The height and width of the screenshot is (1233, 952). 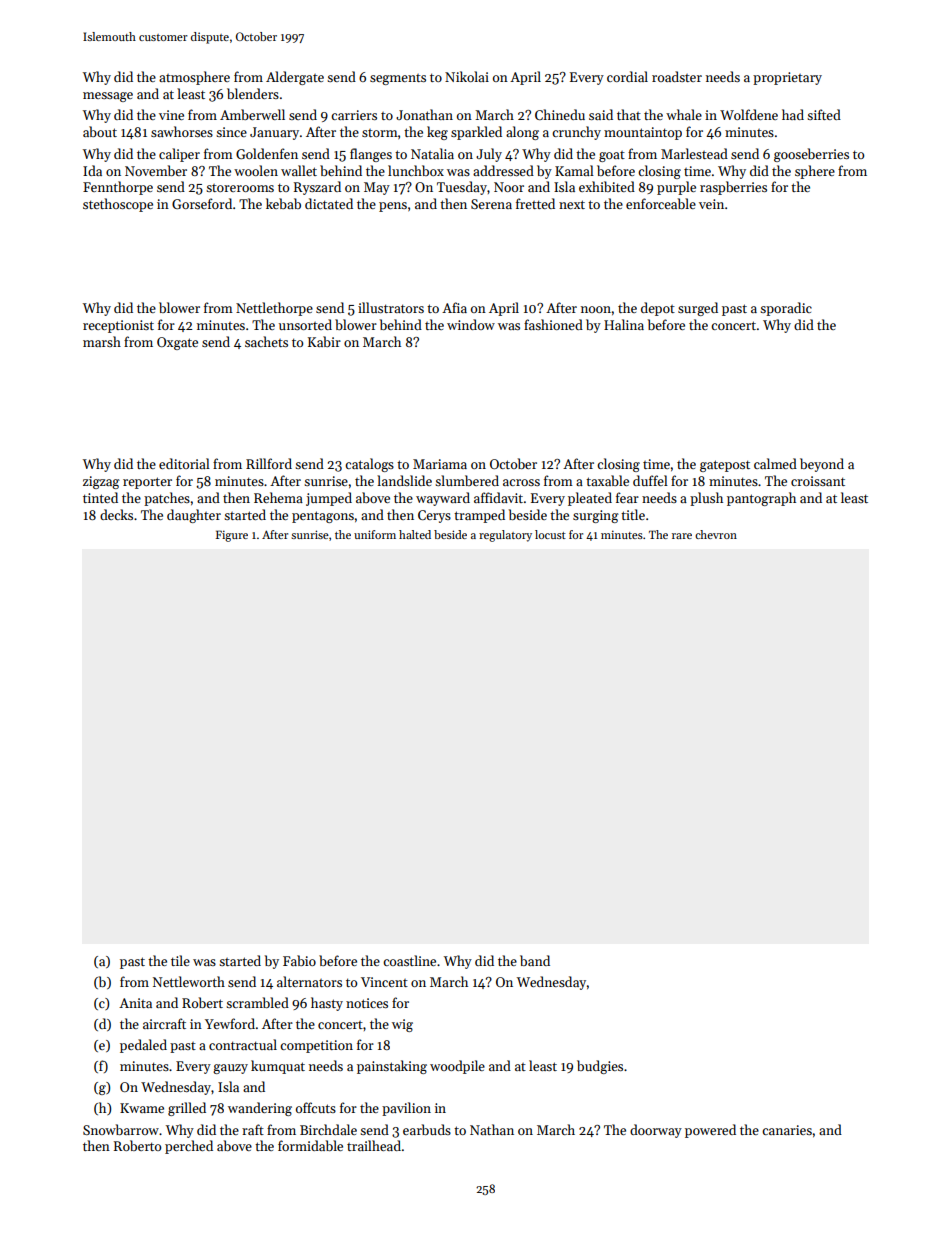 I want to click on gauzy, so click(x=230, y=1069).
